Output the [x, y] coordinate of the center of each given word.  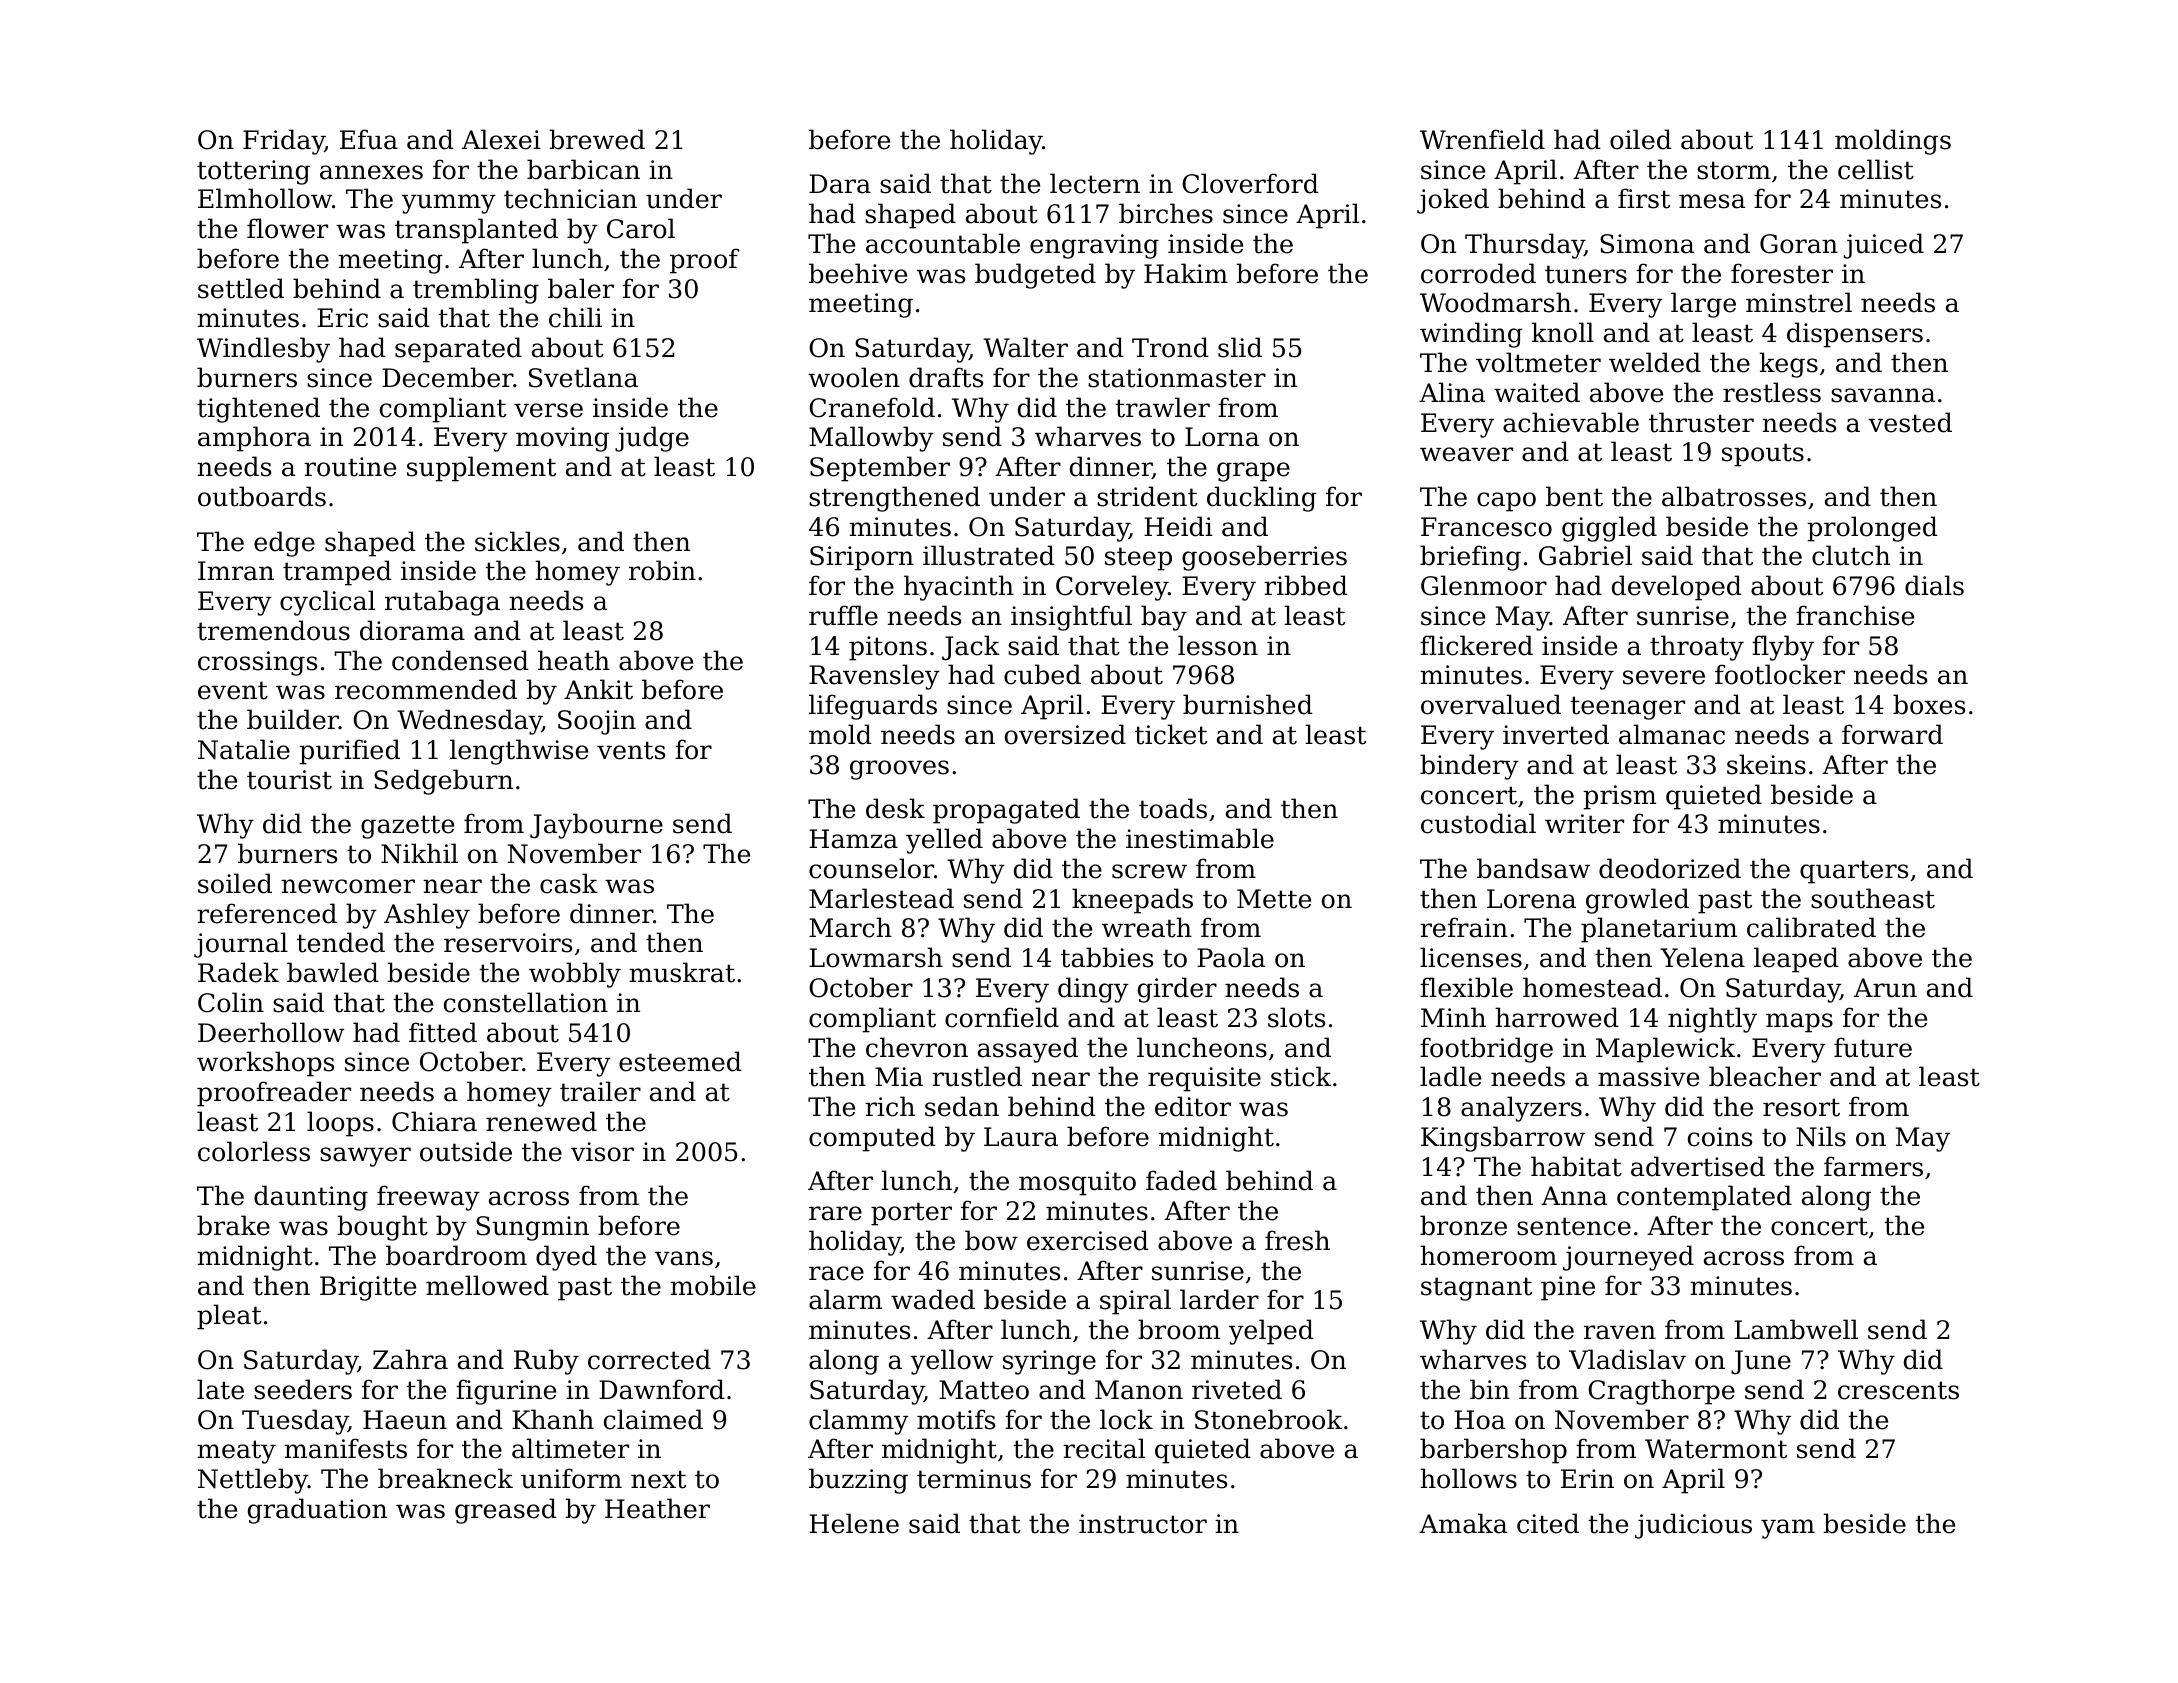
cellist [1876, 169]
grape [1253, 472]
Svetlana [583, 377]
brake [233, 1225]
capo [1506, 502]
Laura [1021, 1137]
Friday [284, 142]
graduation [317, 1511]
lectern [1095, 183]
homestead [1592, 987]
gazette [407, 827]
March [850, 927]
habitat [1576, 1166]
